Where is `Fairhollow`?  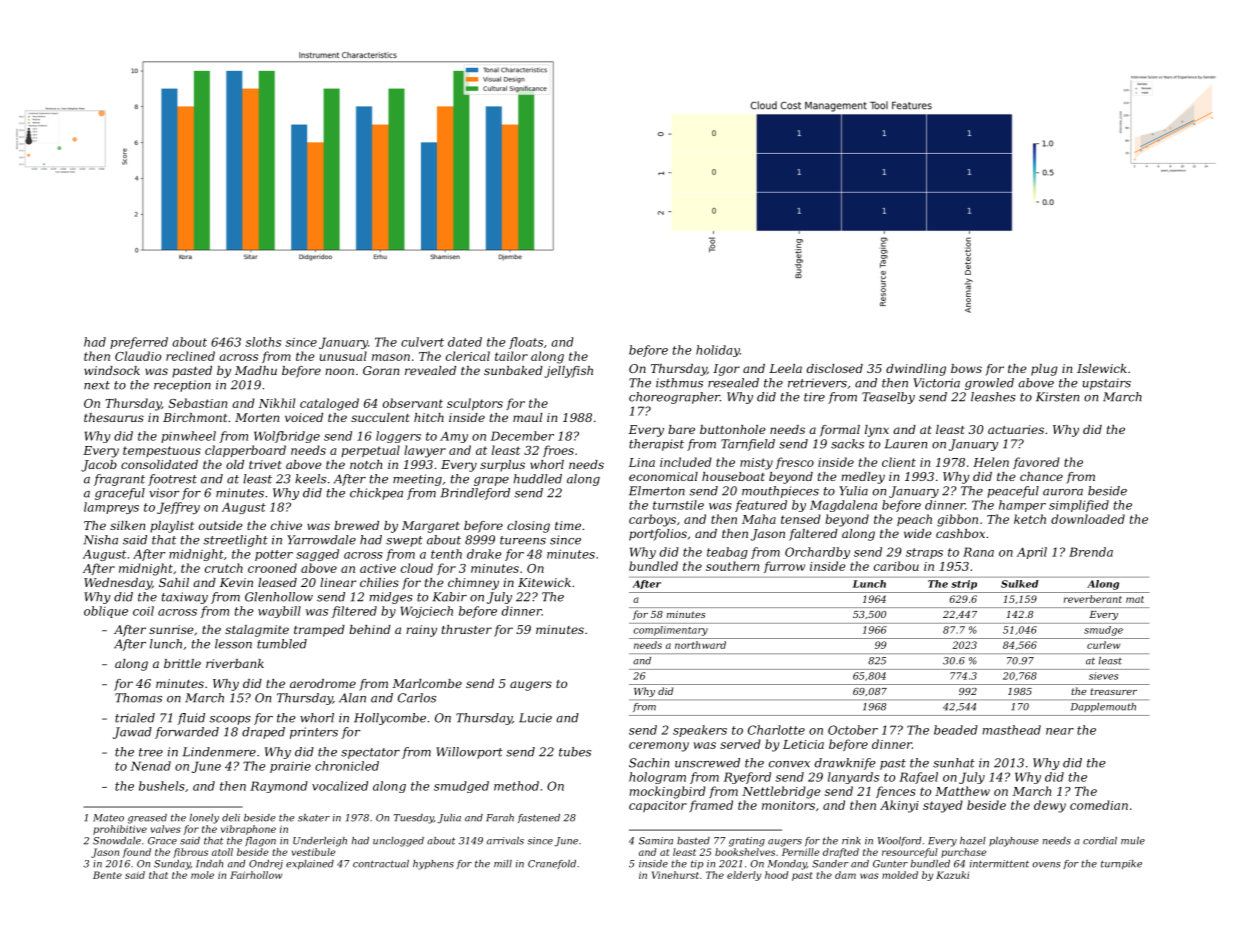
Fairhollow is located at coordinates (256, 875).
